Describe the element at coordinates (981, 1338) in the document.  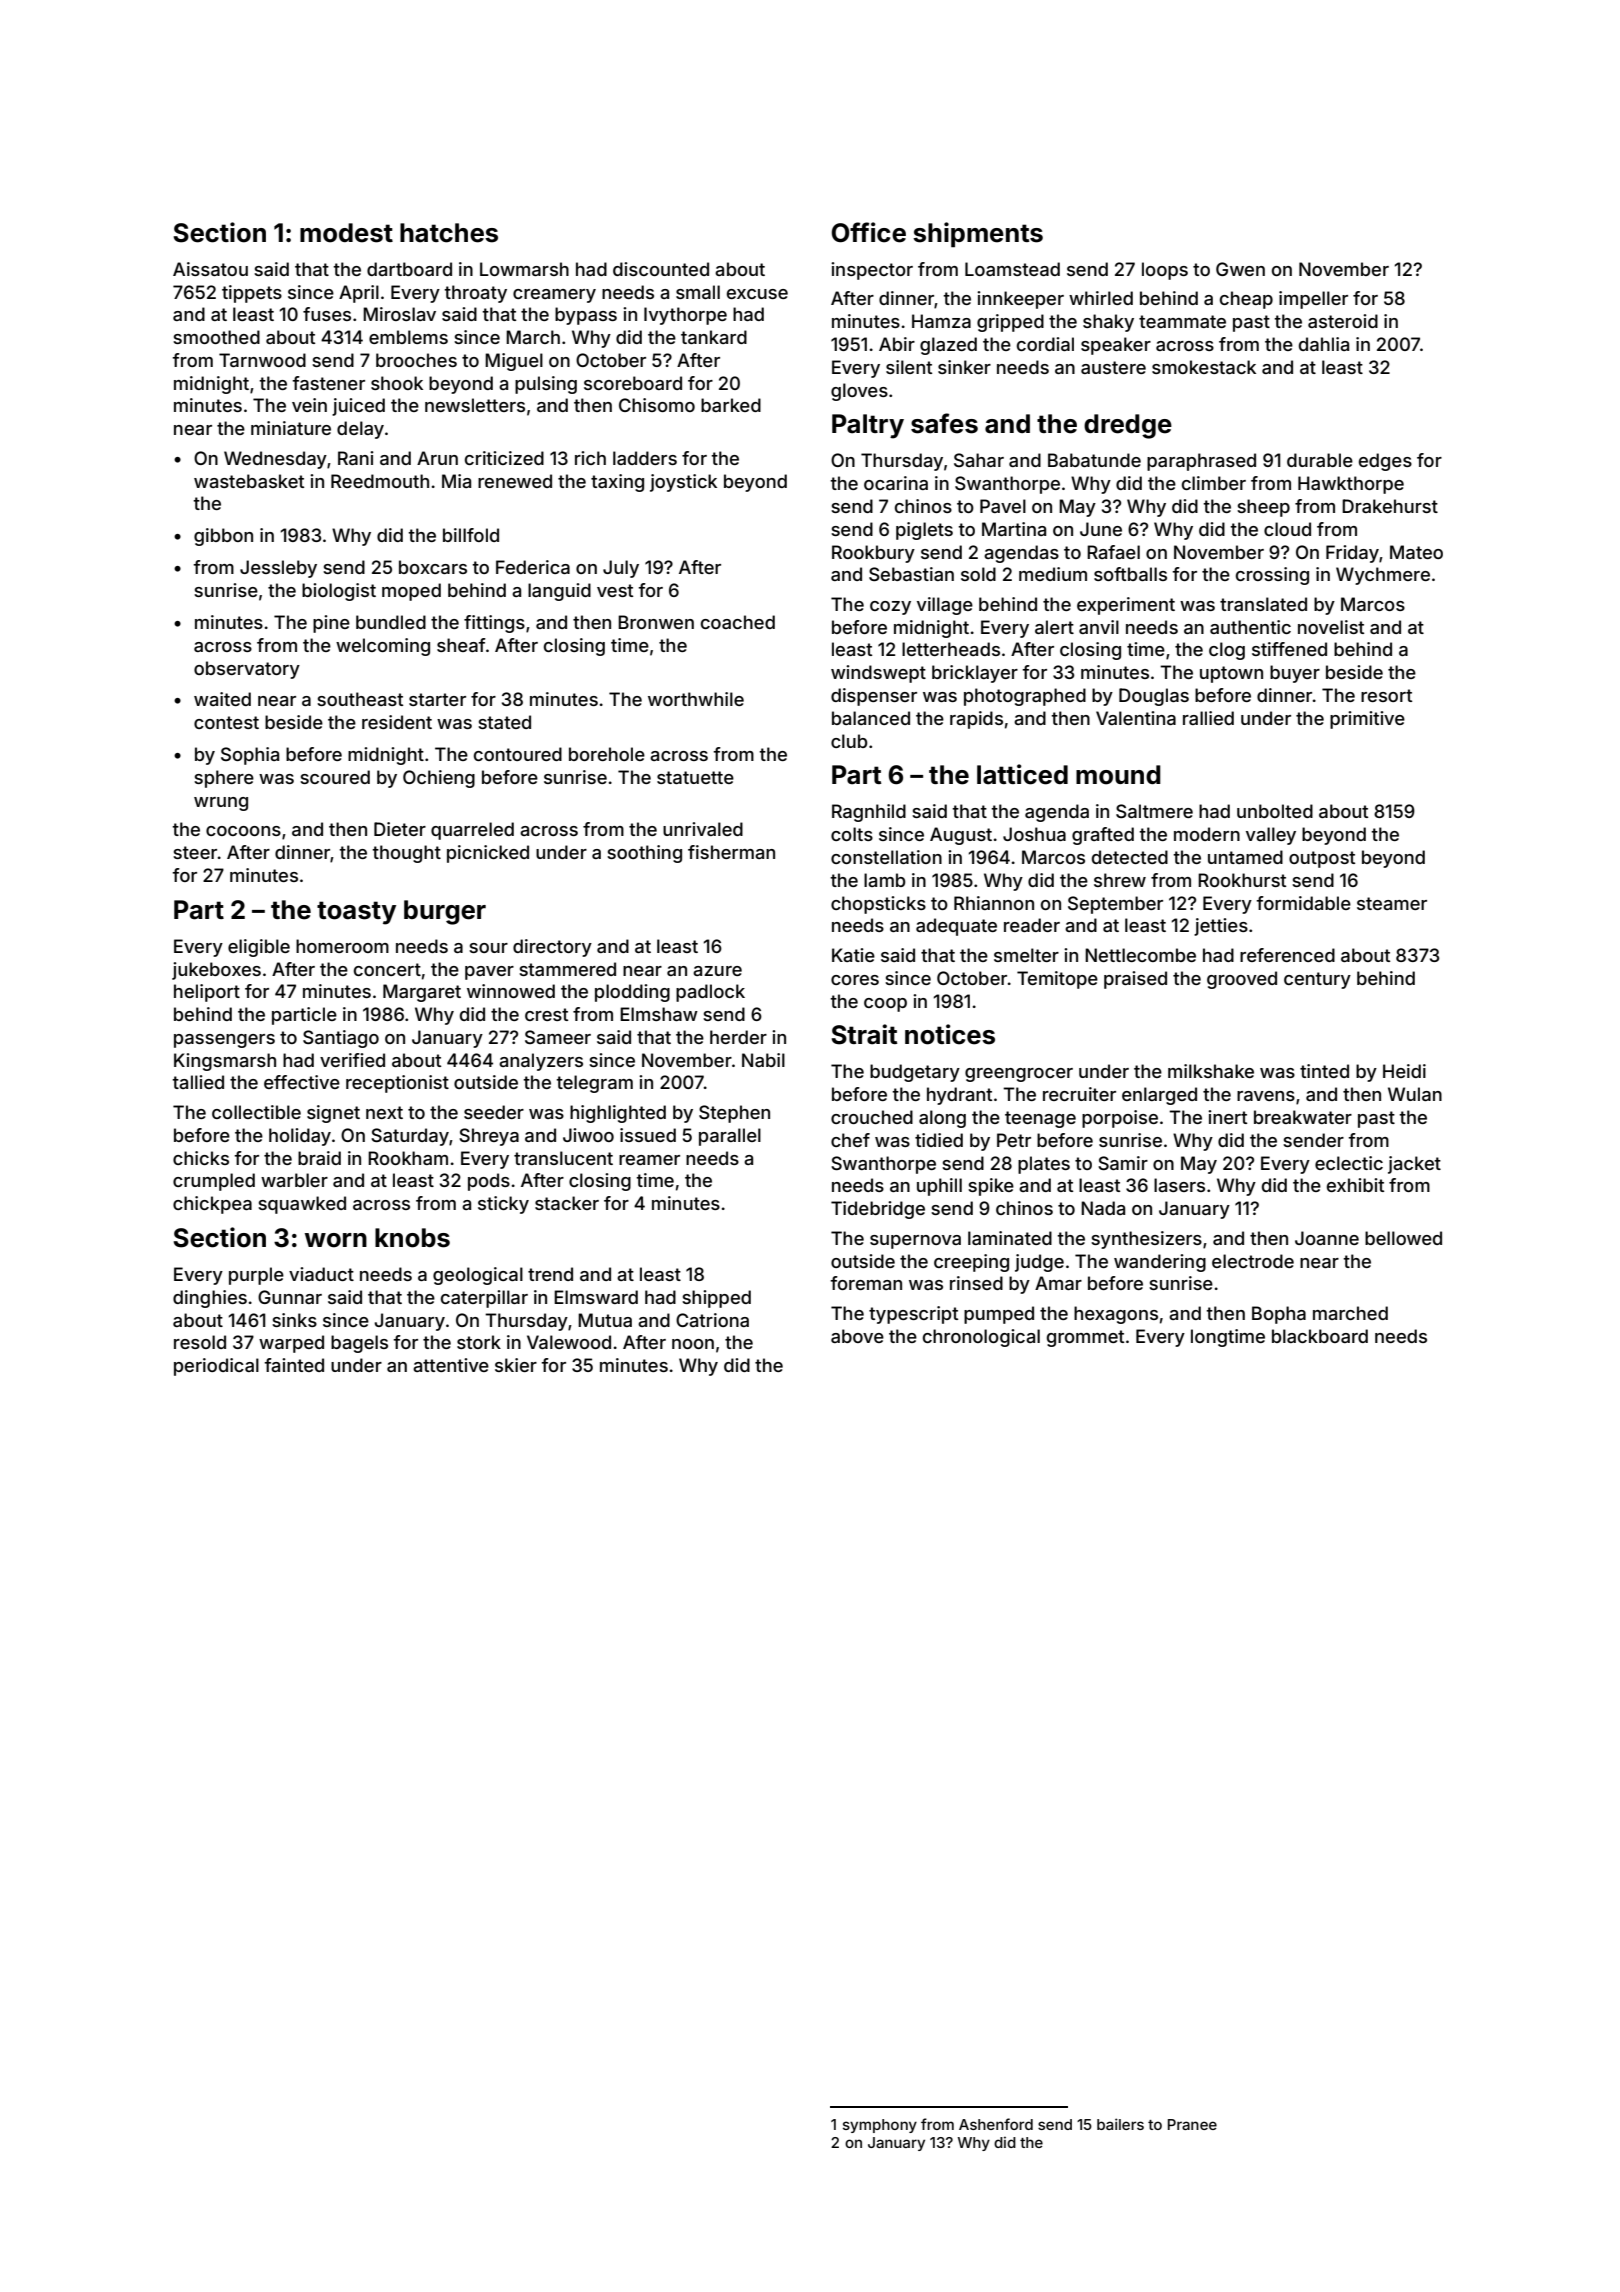
I see `chronological` at that location.
